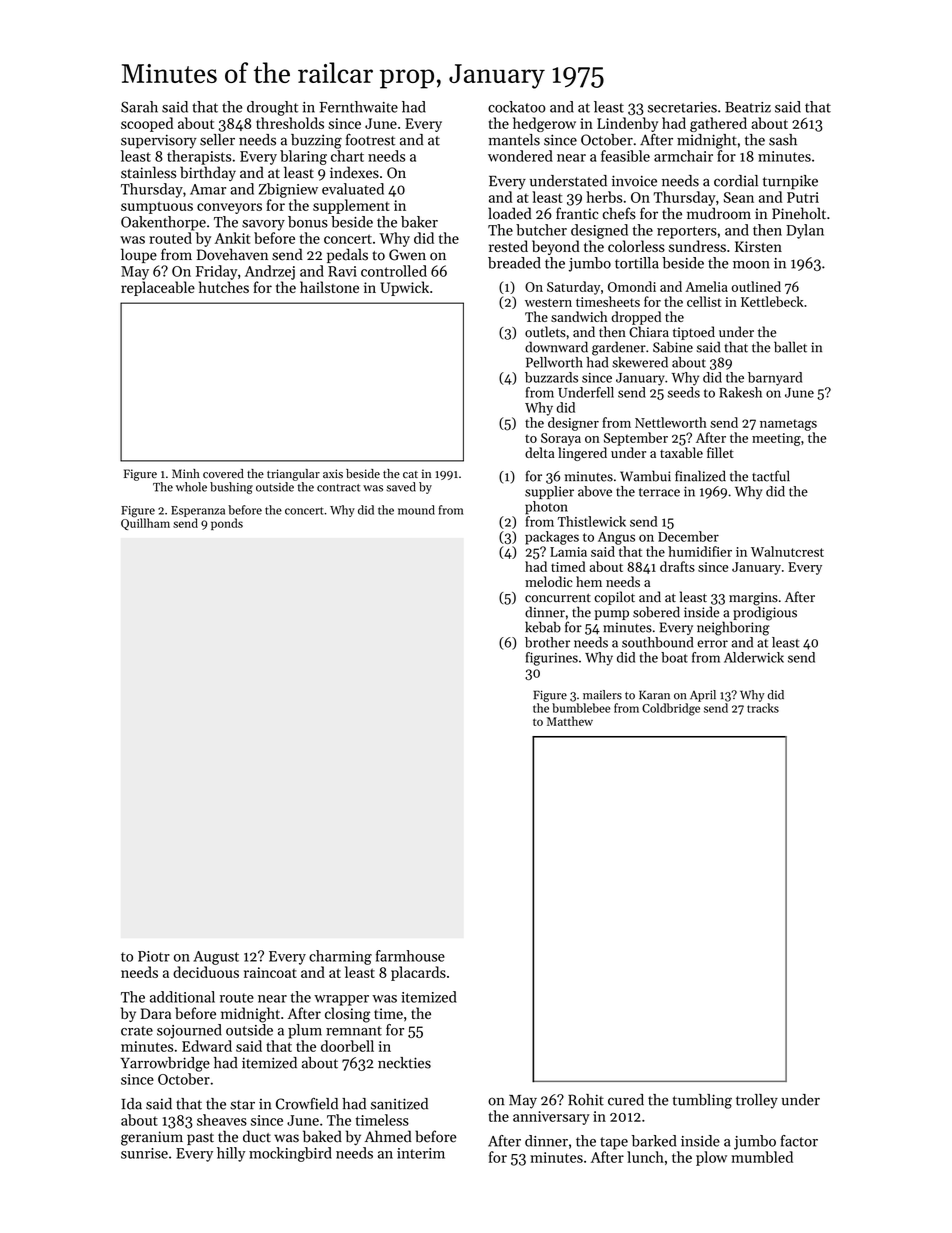  I want to click on loupe, so click(139, 255).
